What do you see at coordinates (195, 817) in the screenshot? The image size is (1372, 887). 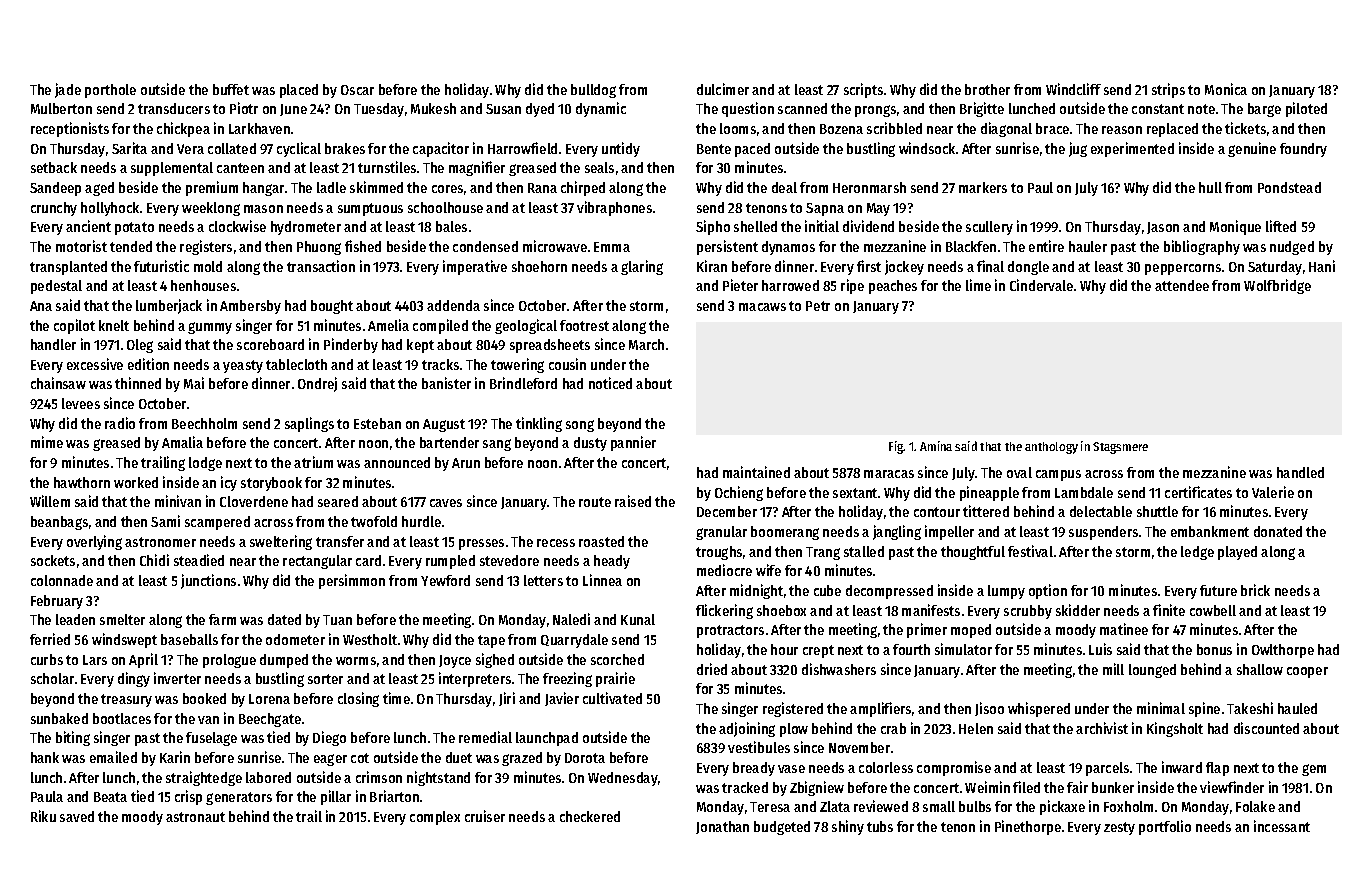 I see `astronaut` at bounding box center [195, 817].
